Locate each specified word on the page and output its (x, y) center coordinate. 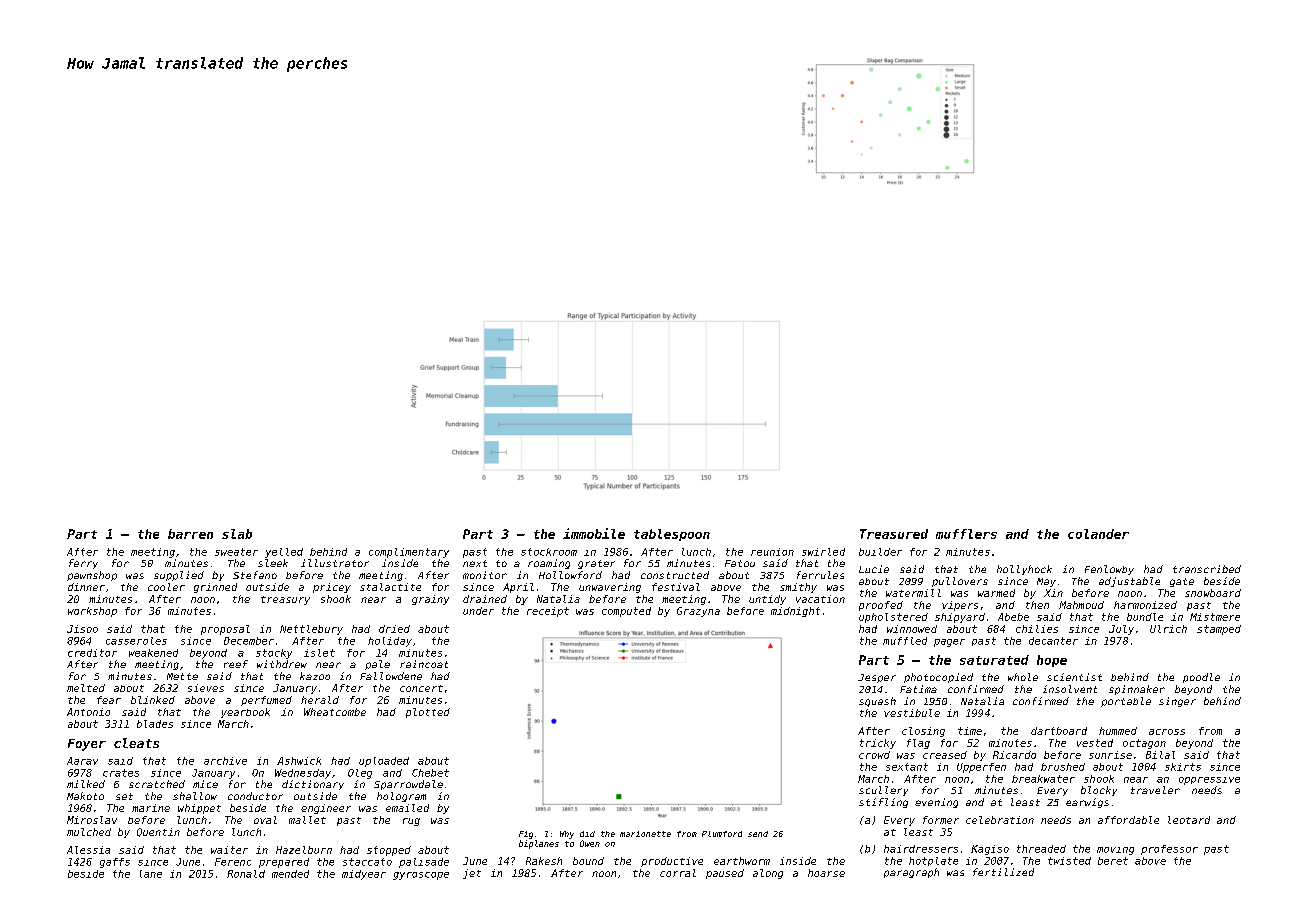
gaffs (115, 863)
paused (725, 874)
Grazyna (698, 612)
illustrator (335, 563)
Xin (1053, 593)
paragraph (911, 873)
